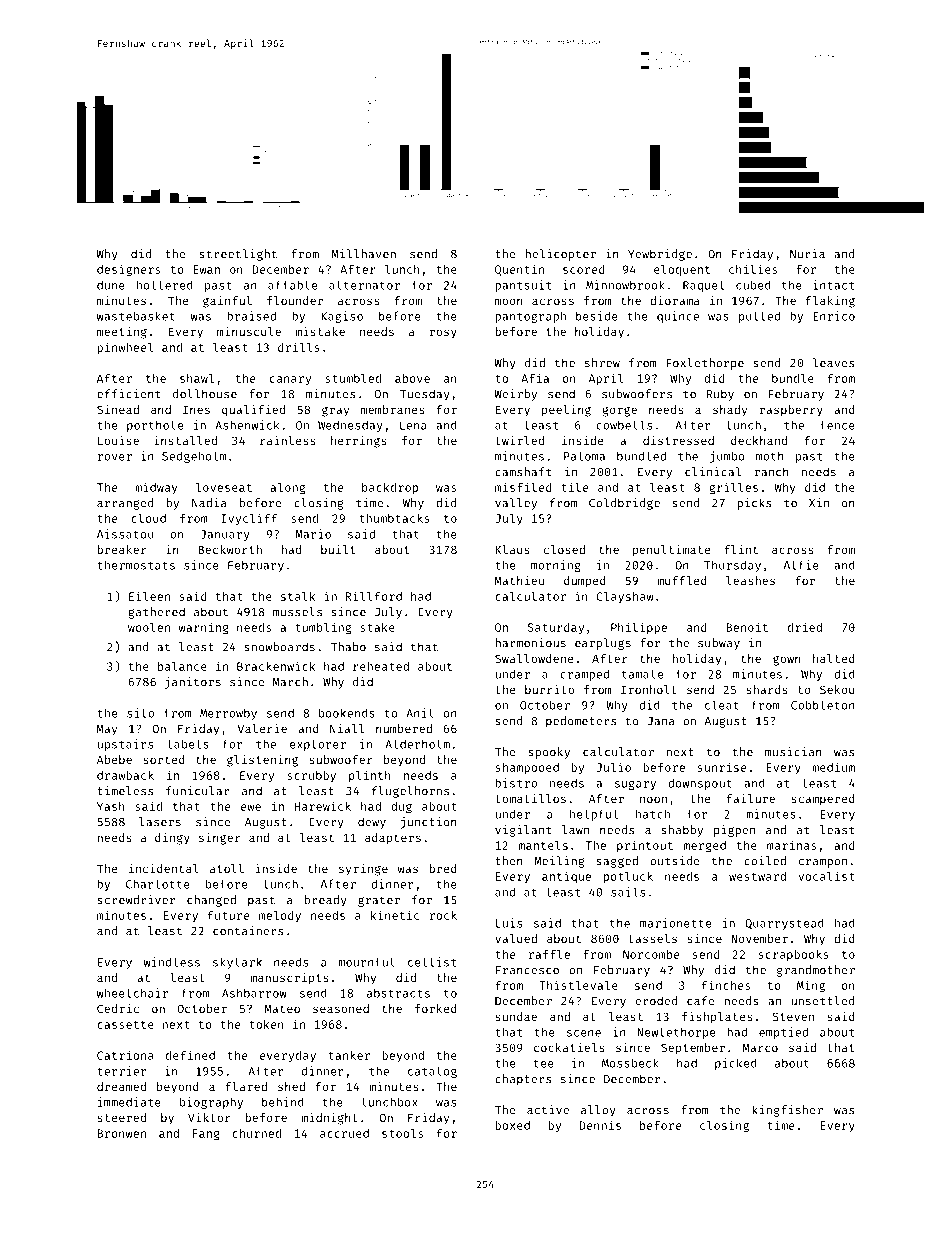 Image resolution: width=952 pixels, height=1233 pixels. What do you see at coordinates (136, 565) in the screenshot?
I see `thermostats` at bounding box center [136, 565].
